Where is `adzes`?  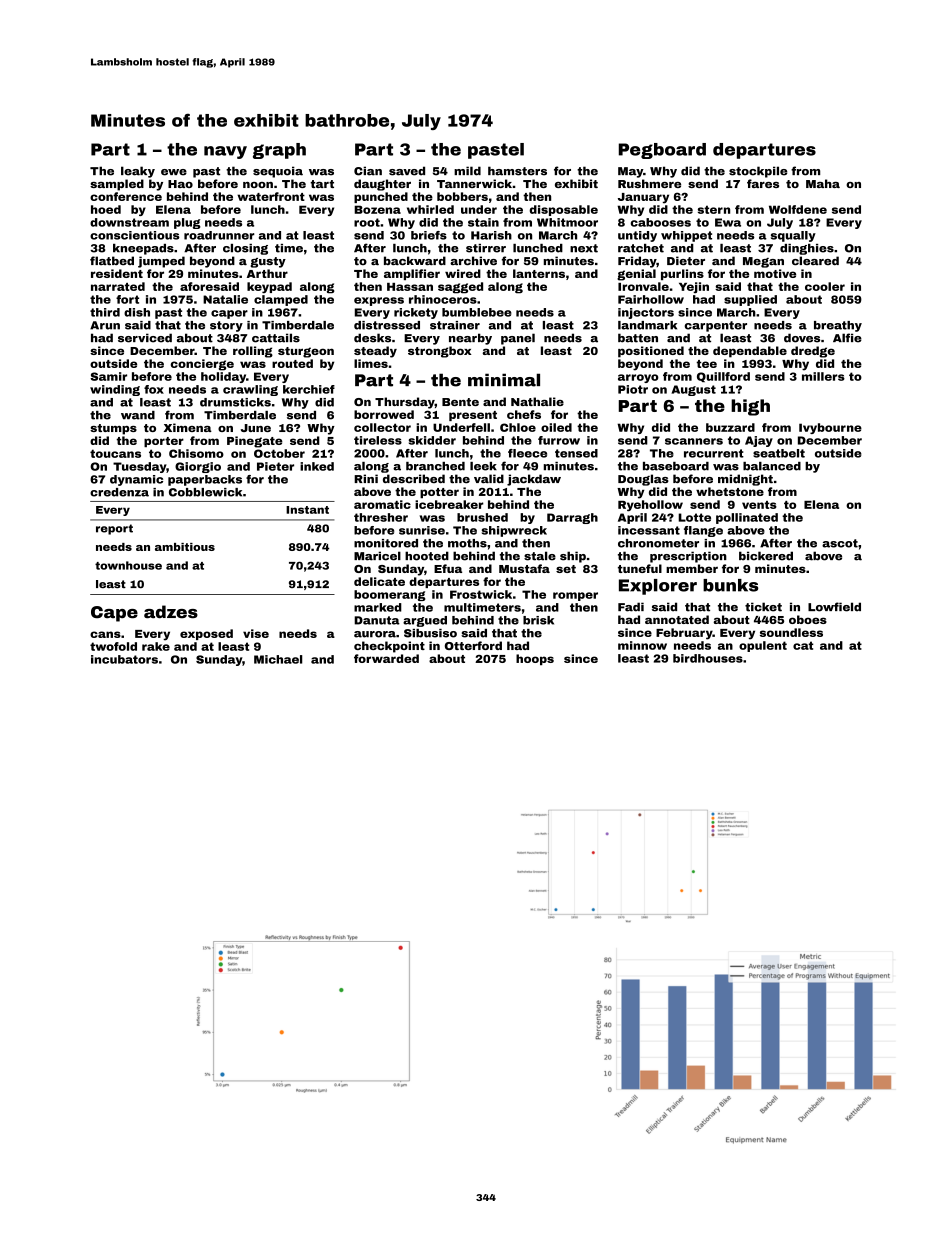
adzes is located at coordinates (171, 612).
